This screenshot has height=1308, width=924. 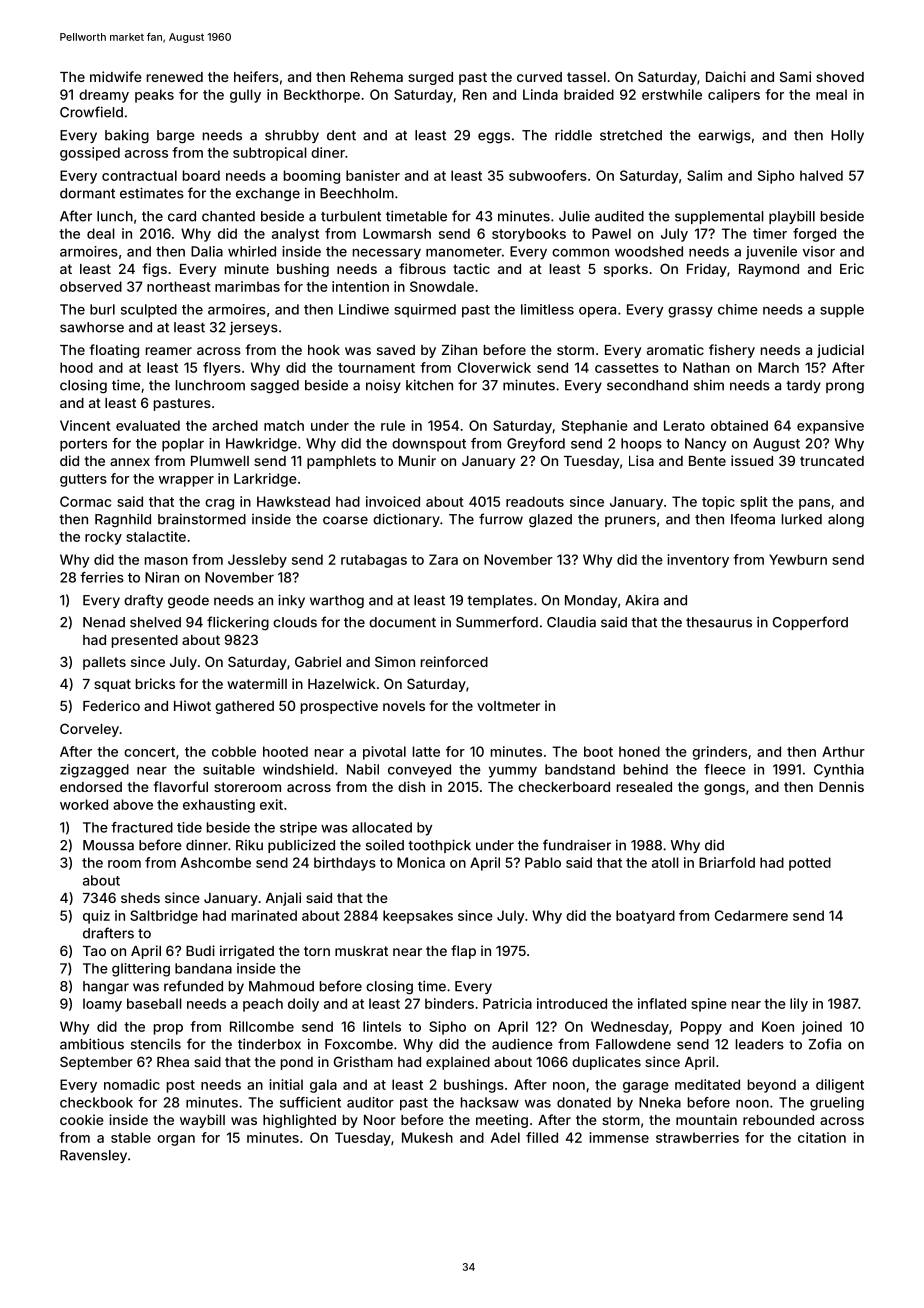 What do you see at coordinates (619, 1137) in the screenshot?
I see `immense` at bounding box center [619, 1137].
